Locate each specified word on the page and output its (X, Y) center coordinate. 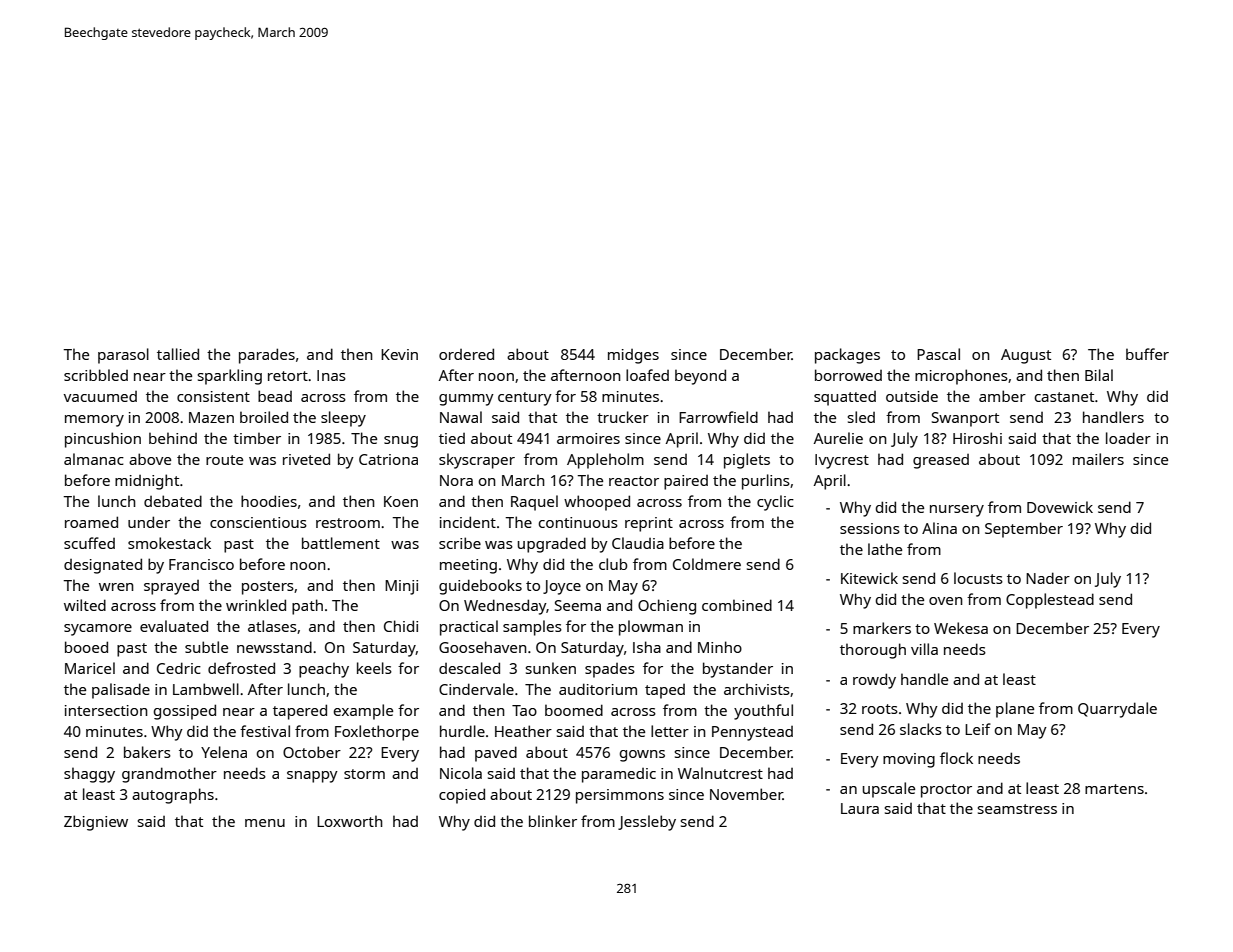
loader (1128, 438)
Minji (401, 587)
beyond (700, 377)
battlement (341, 543)
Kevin (399, 354)
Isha (647, 647)
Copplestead (1050, 601)
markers (882, 628)
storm (364, 774)
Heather (523, 731)
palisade (121, 691)
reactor (634, 481)
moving (909, 760)
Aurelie (838, 438)
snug (401, 442)
